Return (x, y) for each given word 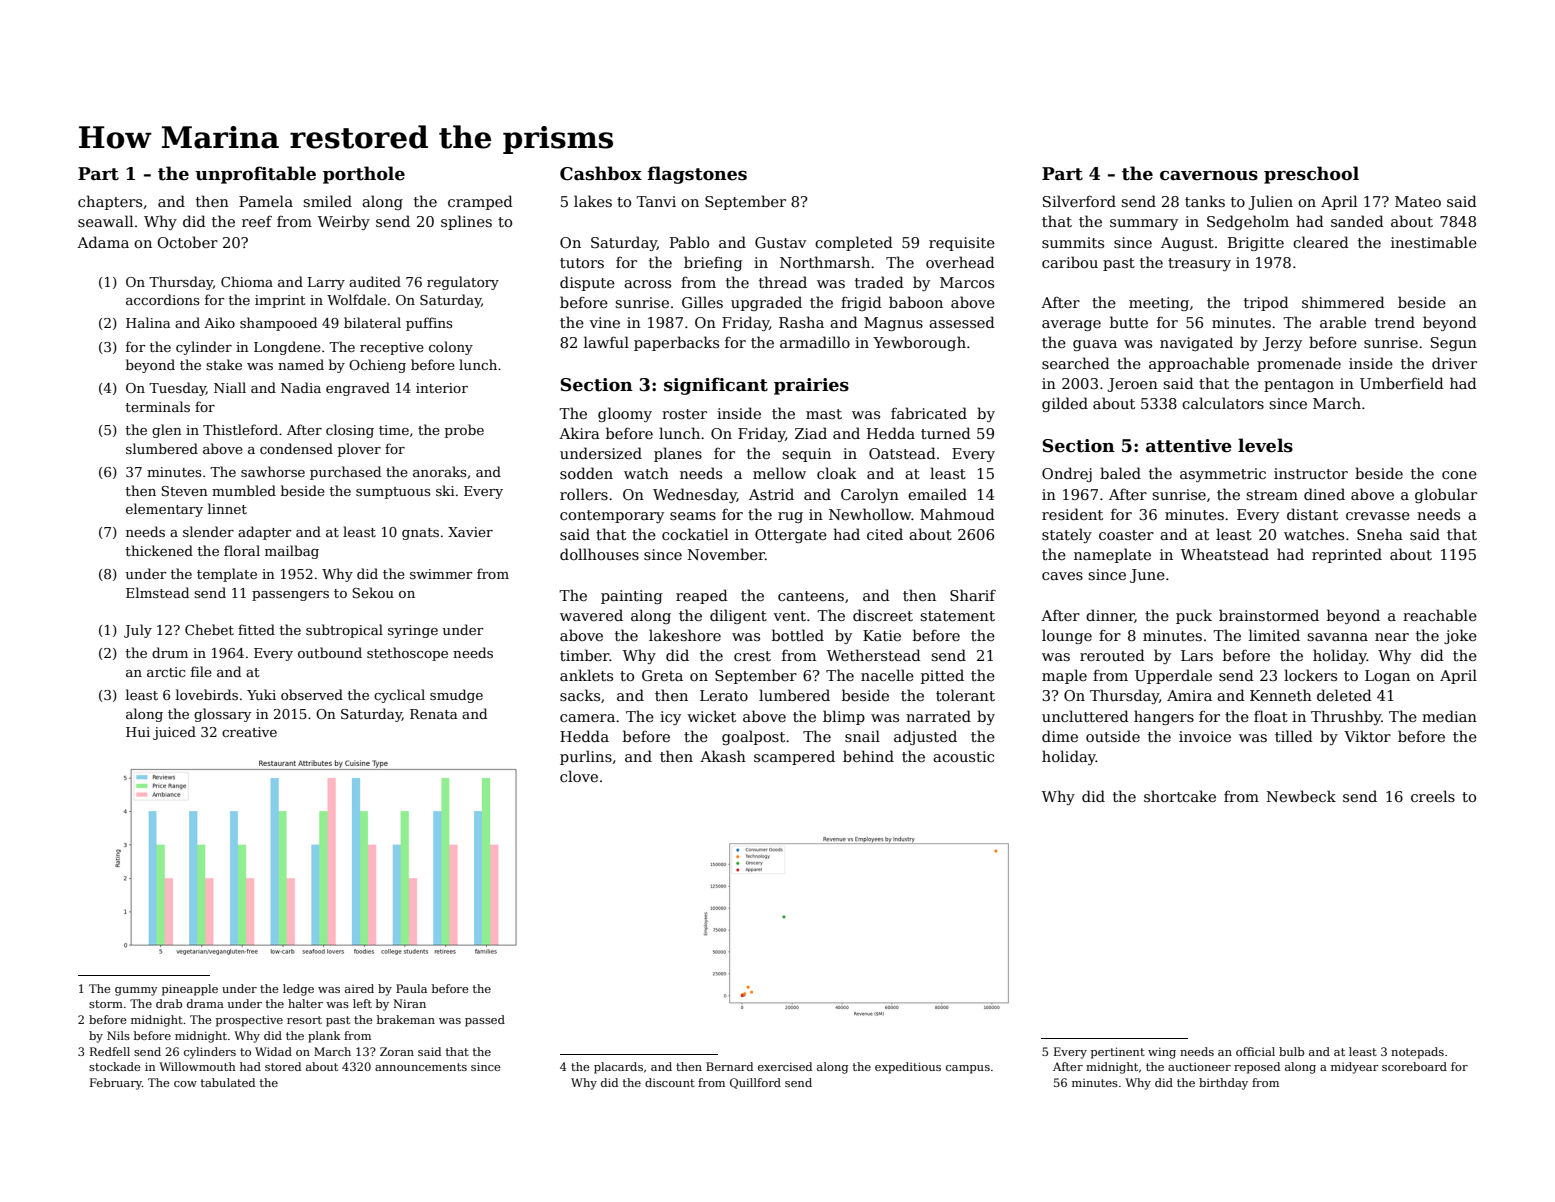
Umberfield (1402, 383)
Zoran (397, 1051)
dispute (587, 283)
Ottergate (791, 536)
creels (1433, 796)
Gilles (702, 302)
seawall (105, 221)
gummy (136, 991)
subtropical (344, 631)
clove (579, 776)
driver (1454, 363)
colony (451, 348)
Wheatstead (1225, 554)
